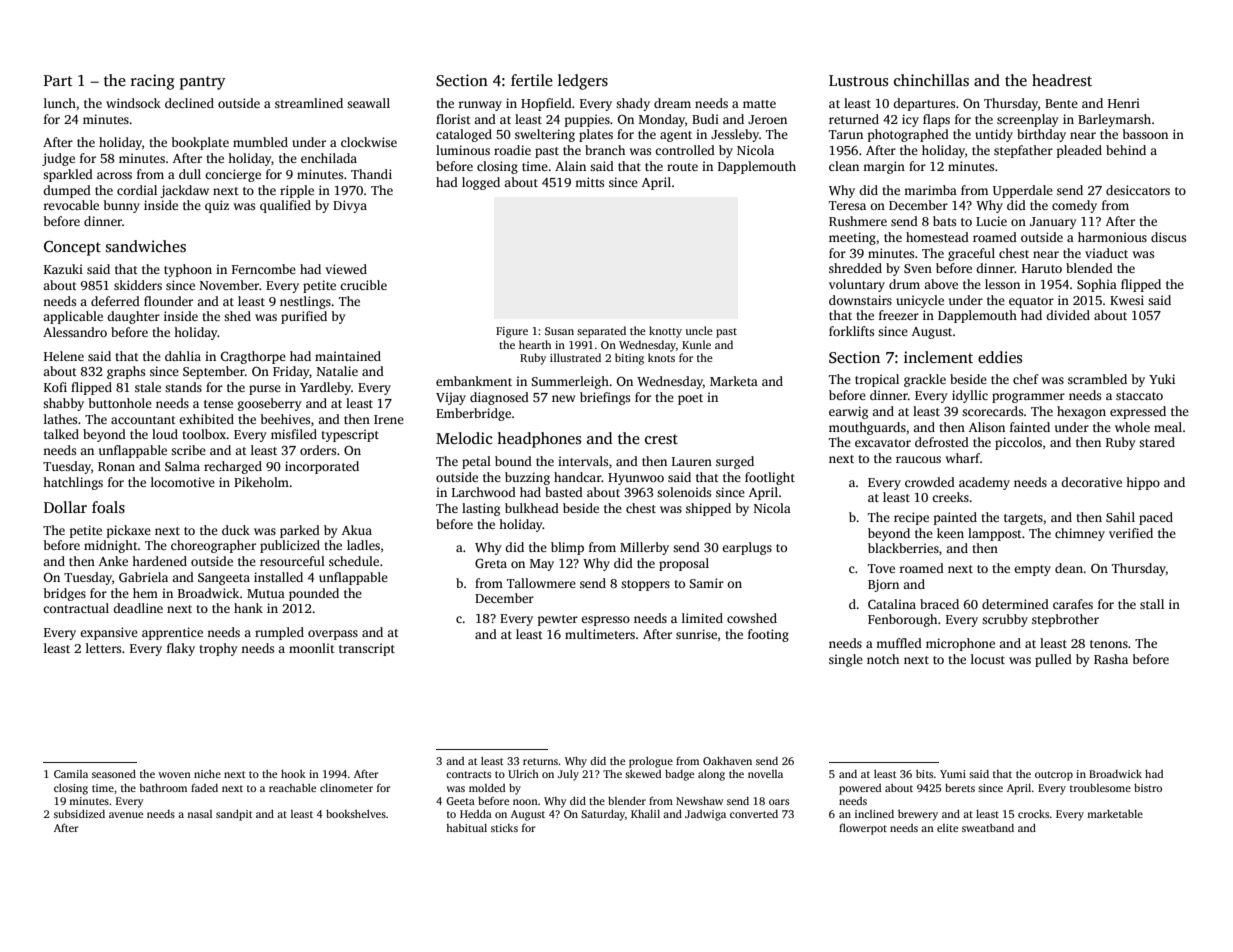  Describe the element at coordinates (1000, 357) in the screenshot. I see `eddies` at that location.
